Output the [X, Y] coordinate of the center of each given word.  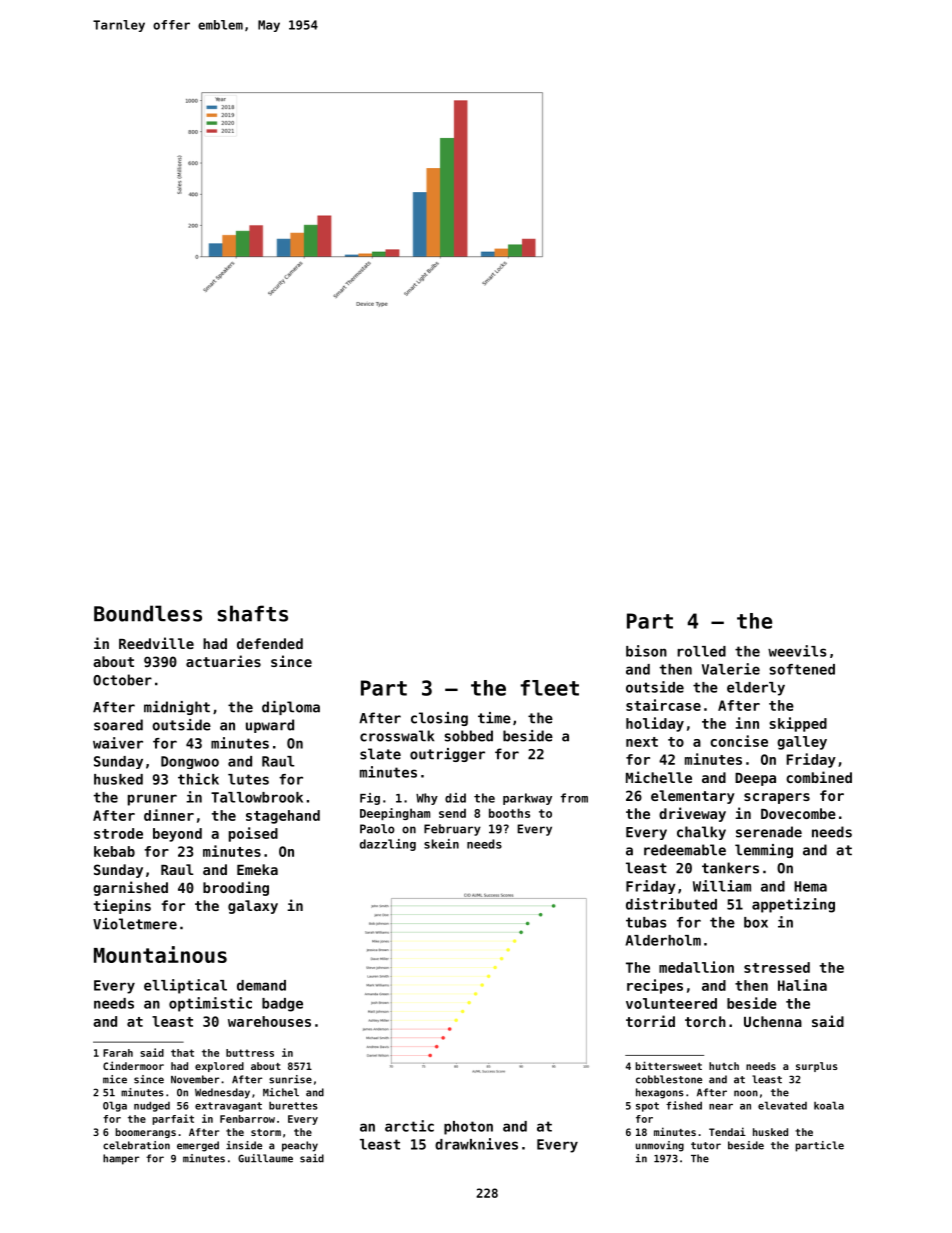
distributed [671, 904]
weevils [797, 651]
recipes [655, 986]
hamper [121, 1159]
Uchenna [773, 1021]
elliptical [185, 986]
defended [270, 643]
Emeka [257, 869]
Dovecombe [798, 813]
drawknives [476, 1144]
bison [646, 651]
